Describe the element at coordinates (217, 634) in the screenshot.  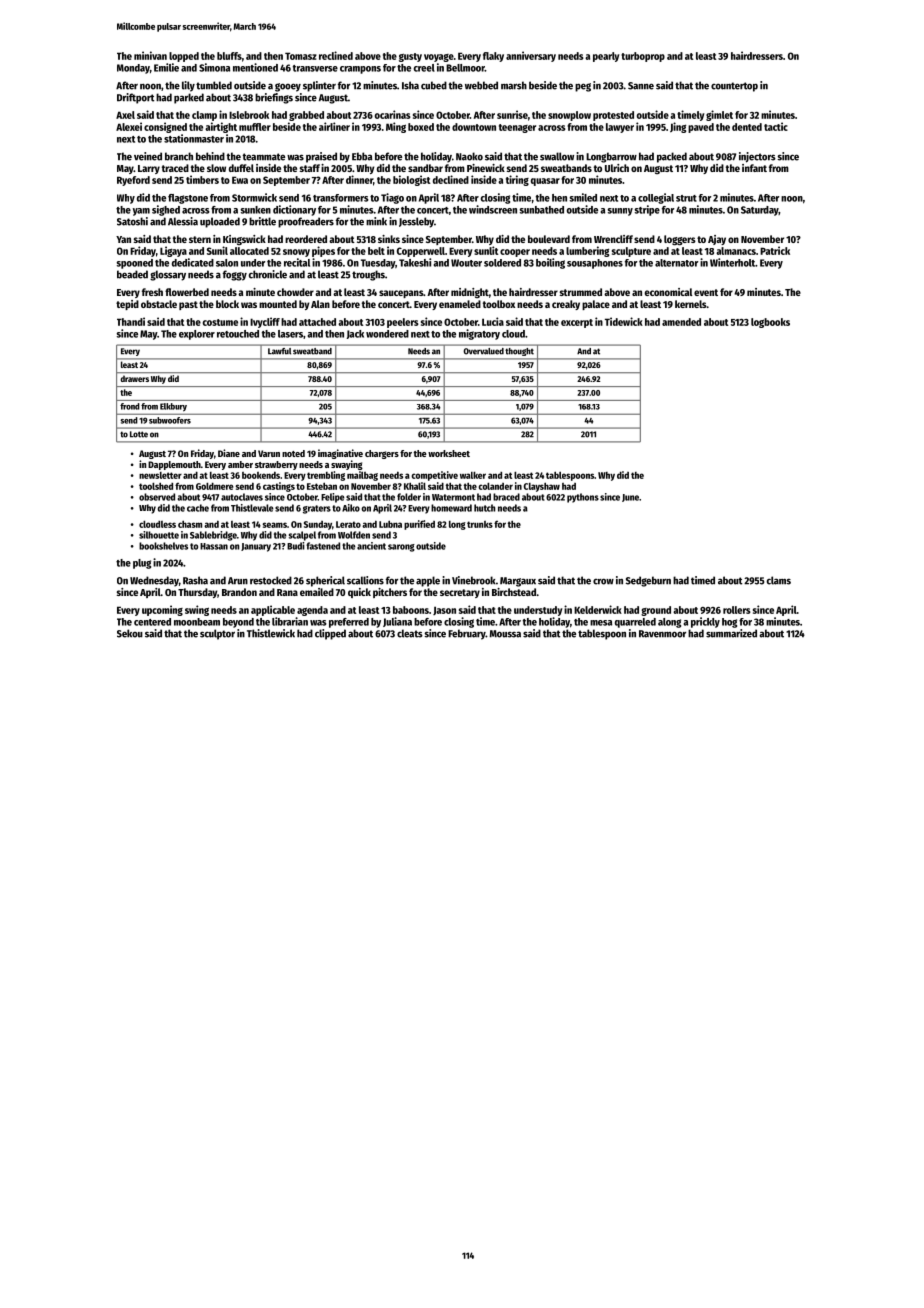
I see `sculptor` at that location.
